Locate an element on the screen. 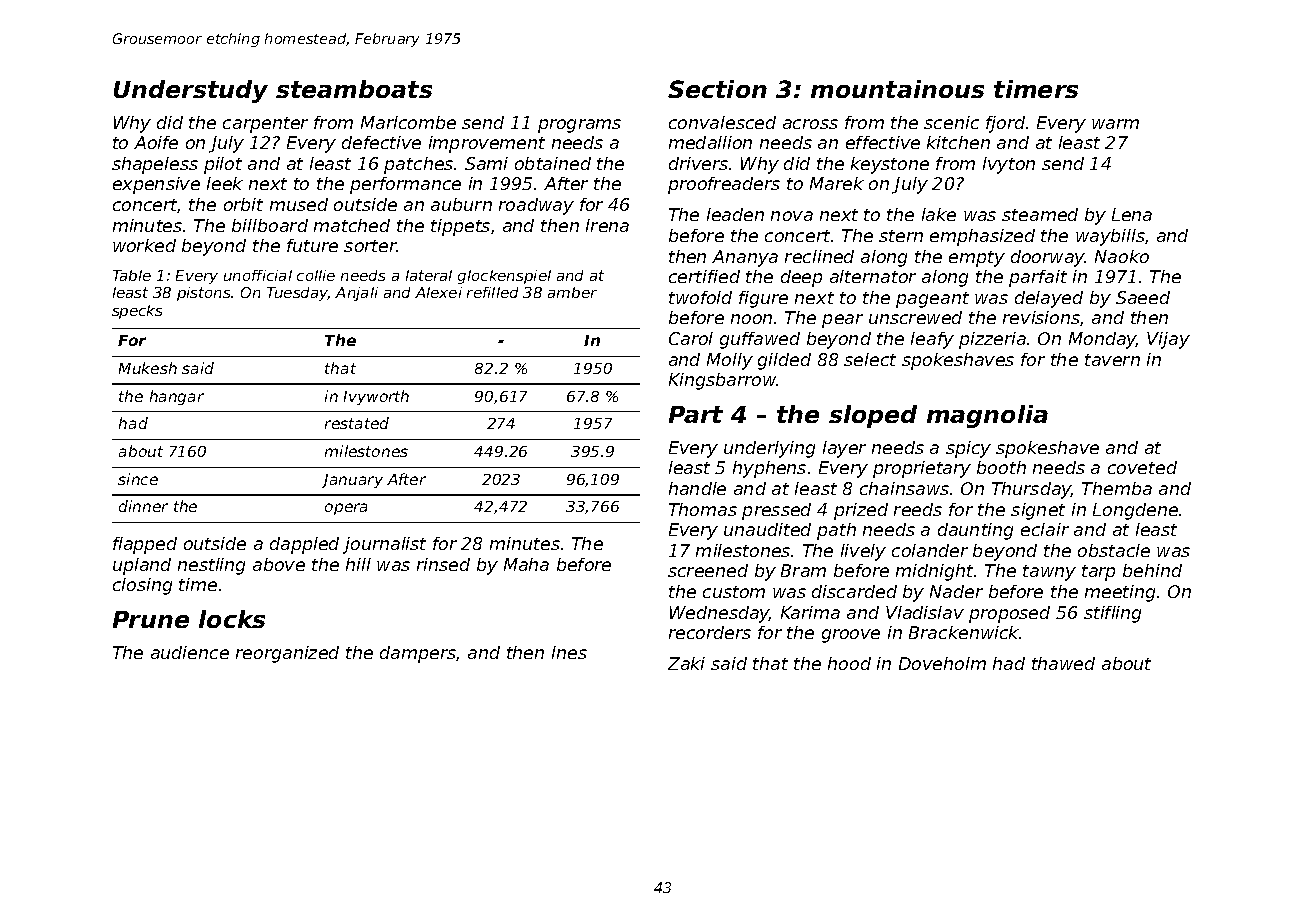 The image size is (1308, 924). Understudy is located at coordinates (191, 91).
